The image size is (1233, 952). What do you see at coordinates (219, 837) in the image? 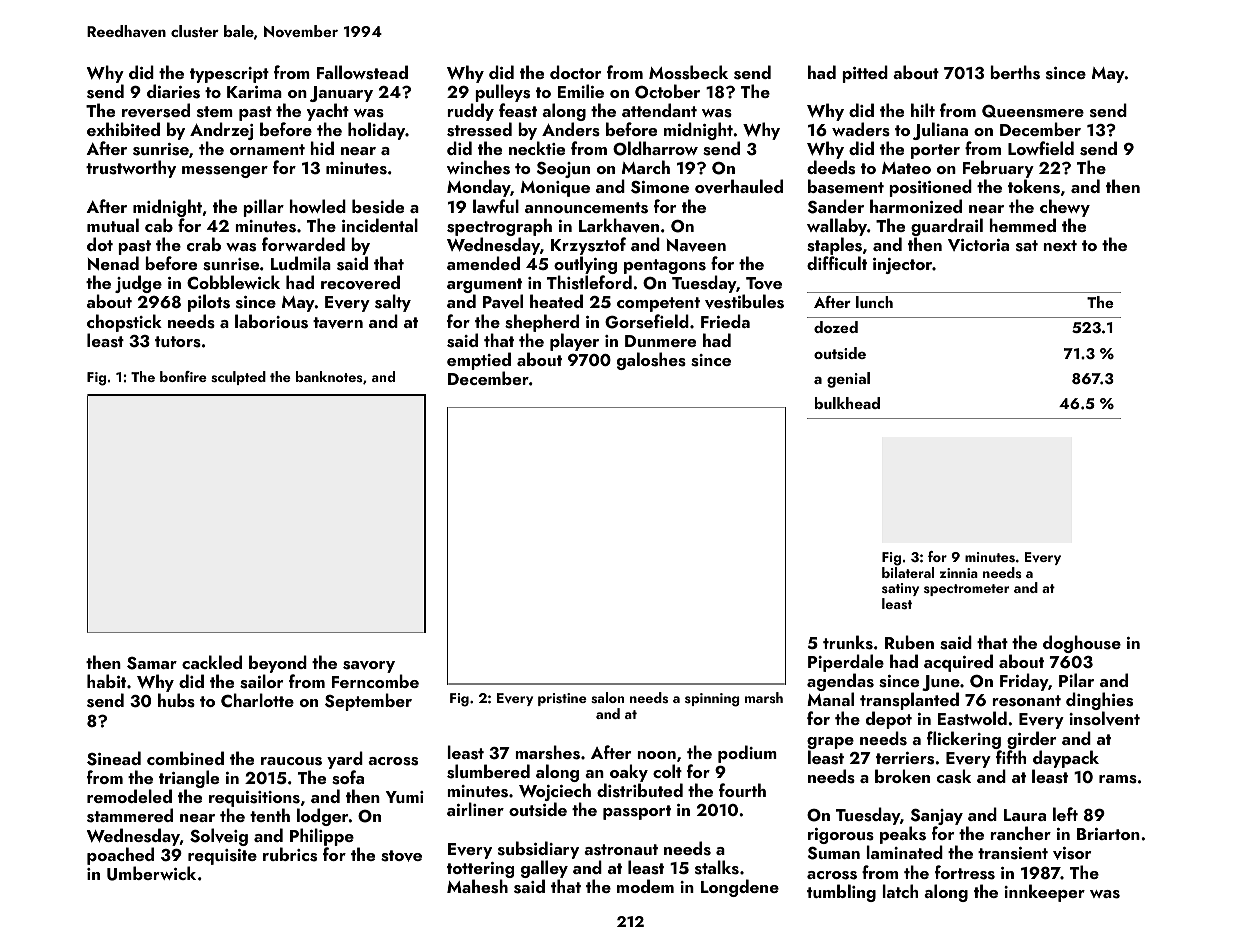
I see `Solveig` at bounding box center [219, 837].
